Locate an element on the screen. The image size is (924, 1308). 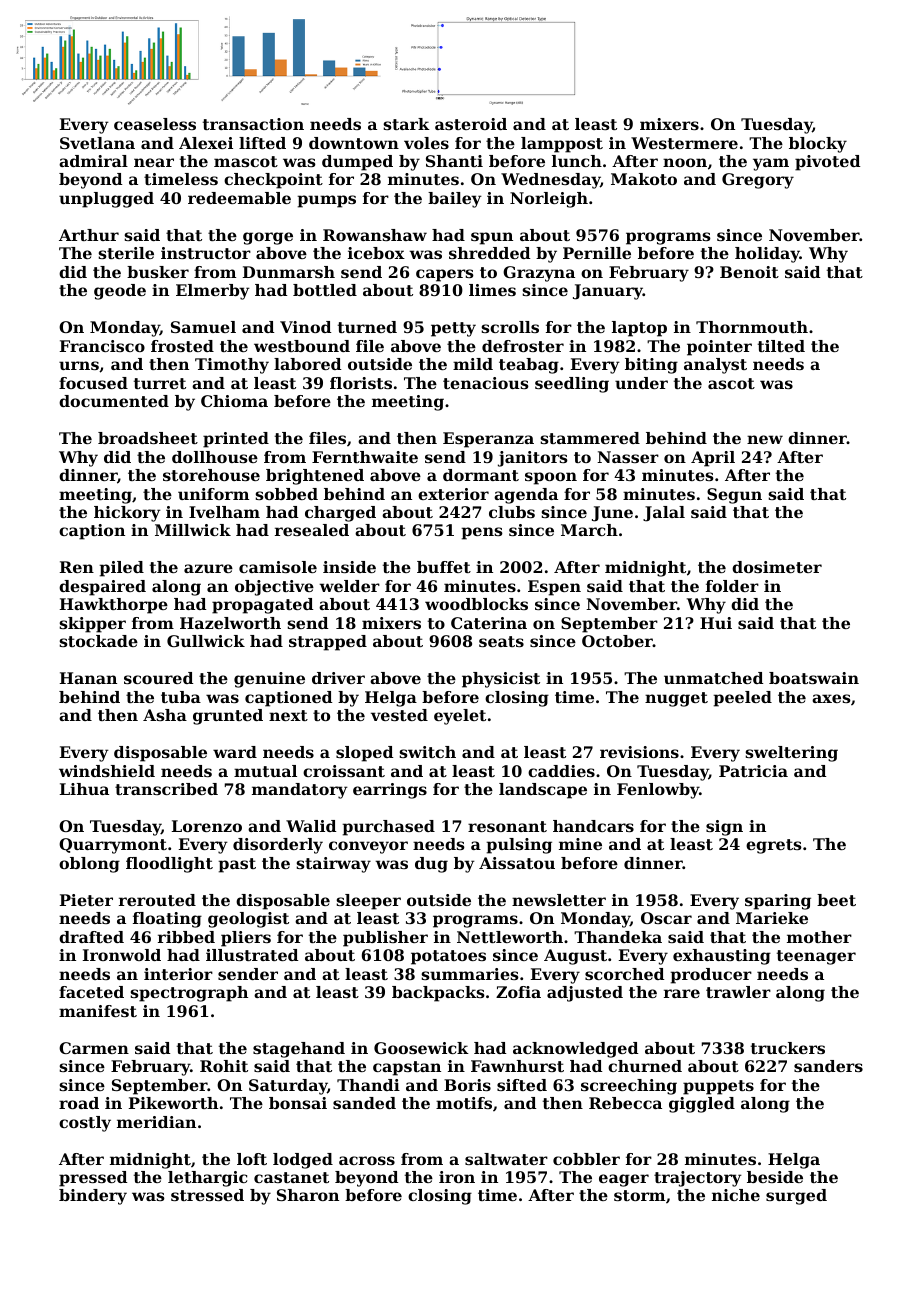
sweltering is located at coordinates (791, 754).
